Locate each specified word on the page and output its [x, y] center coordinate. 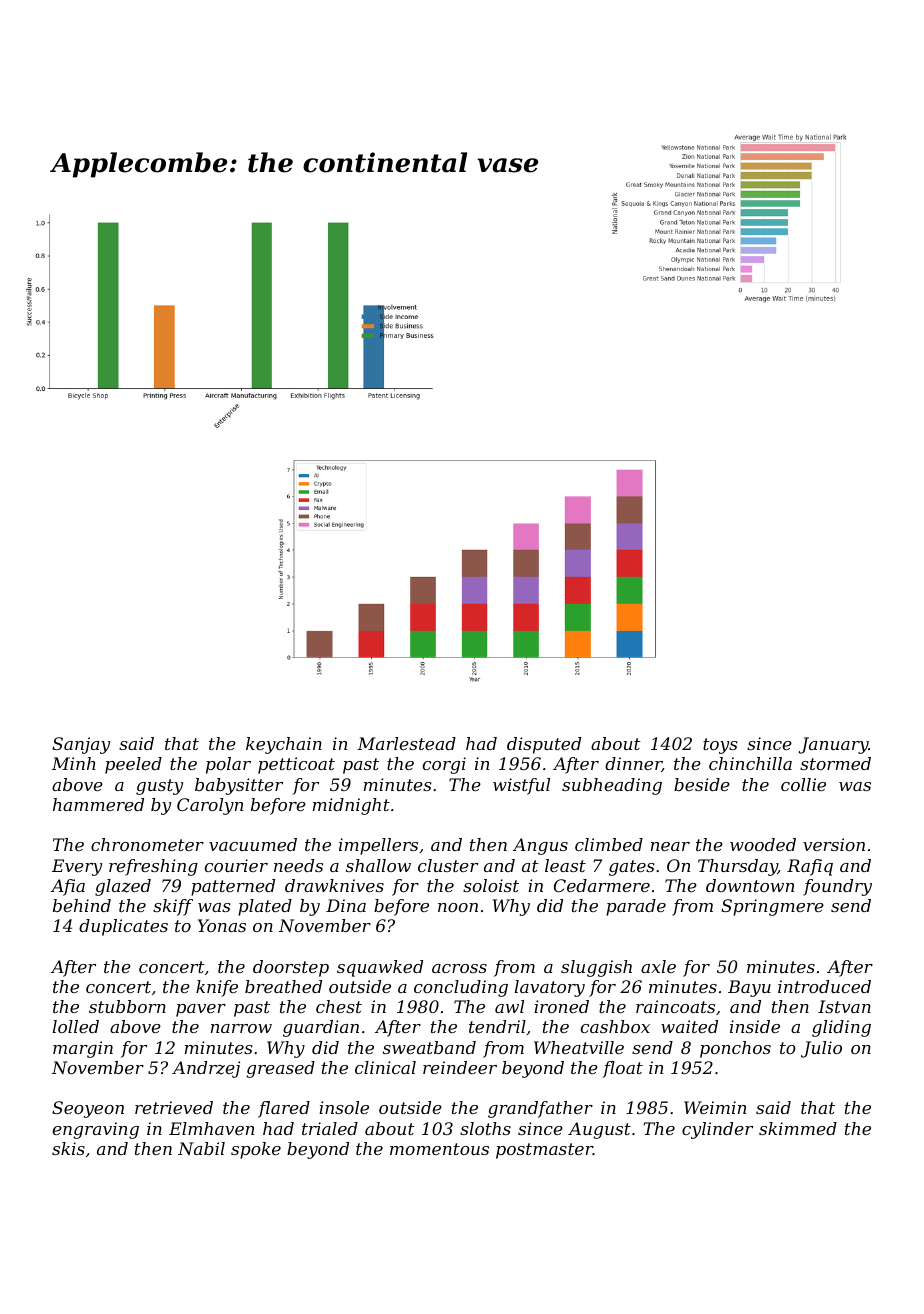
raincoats [675, 1006]
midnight [351, 806]
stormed [835, 763]
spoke [256, 1150]
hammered [98, 804]
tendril [497, 1026]
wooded [763, 844]
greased [280, 1069]
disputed [544, 745]
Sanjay [81, 745]
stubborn [127, 1006]
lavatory [550, 988]
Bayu [749, 988]
